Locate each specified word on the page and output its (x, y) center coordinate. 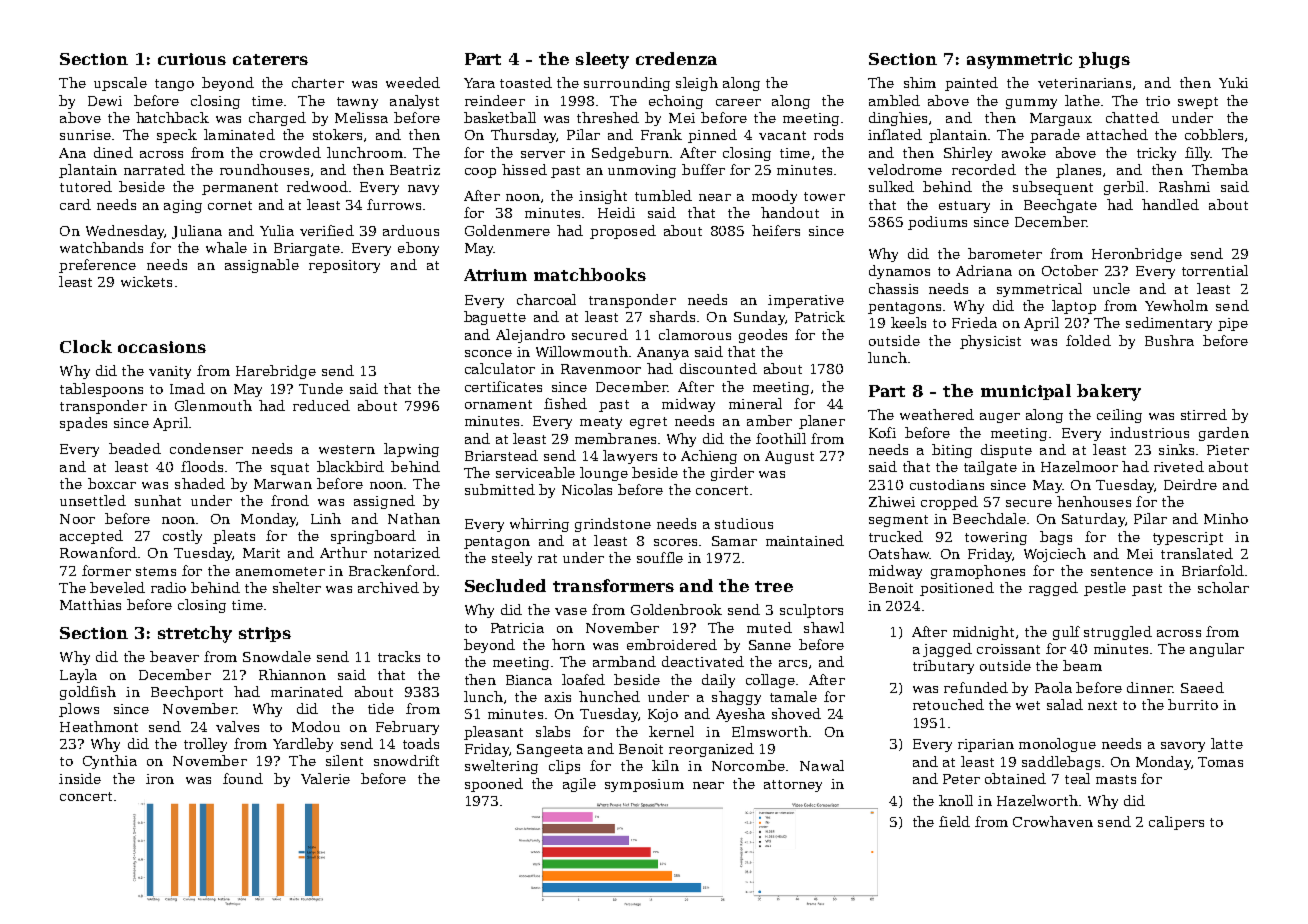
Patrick (820, 316)
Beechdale (989, 518)
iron (160, 779)
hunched (609, 696)
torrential (1215, 270)
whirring (539, 525)
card (75, 204)
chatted (1132, 117)
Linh (326, 518)
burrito (1193, 704)
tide (381, 708)
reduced (321, 405)
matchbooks (590, 274)
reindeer (495, 100)
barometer (1005, 253)
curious (192, 59)
